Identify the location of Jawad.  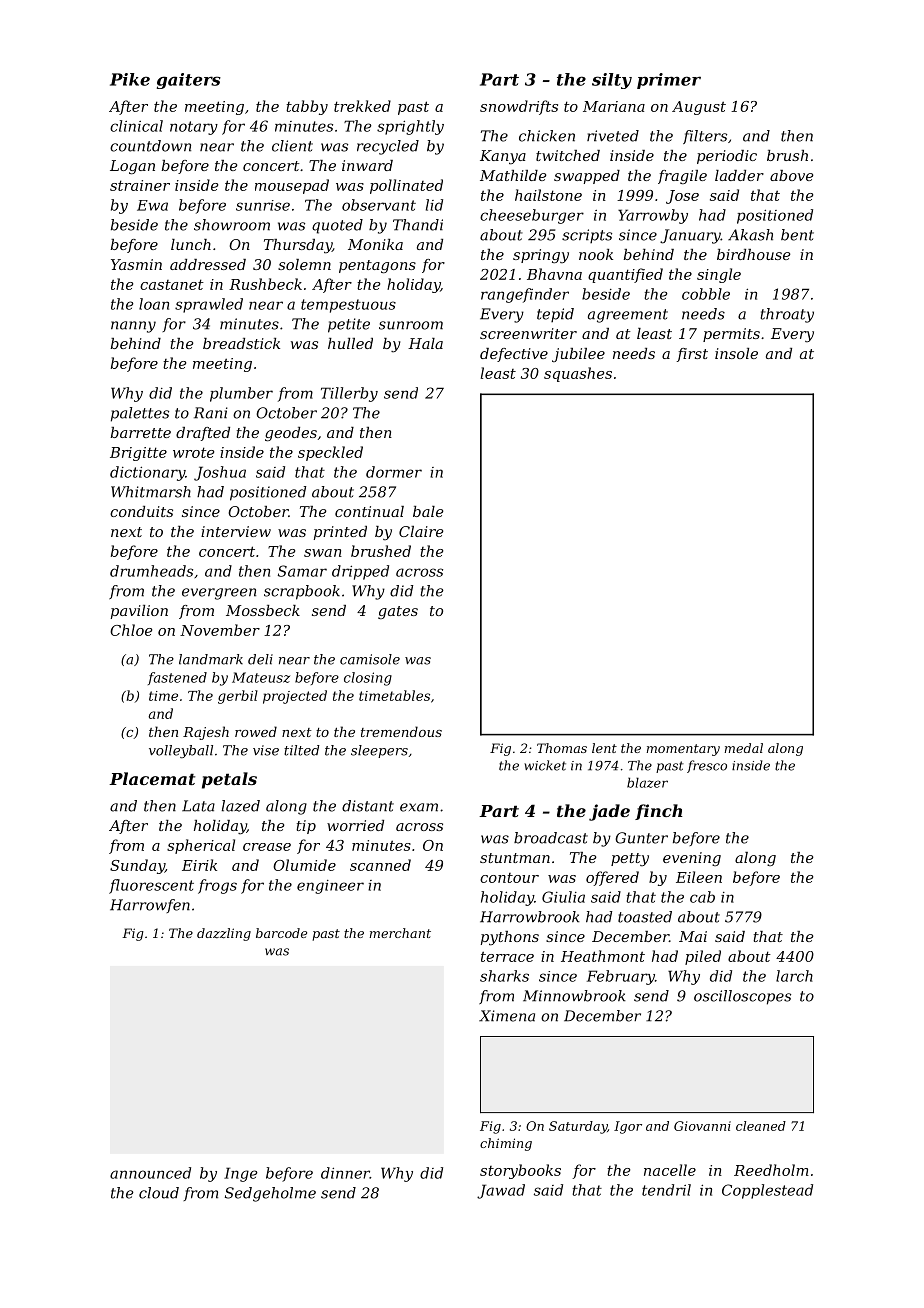
(501, 1191).
